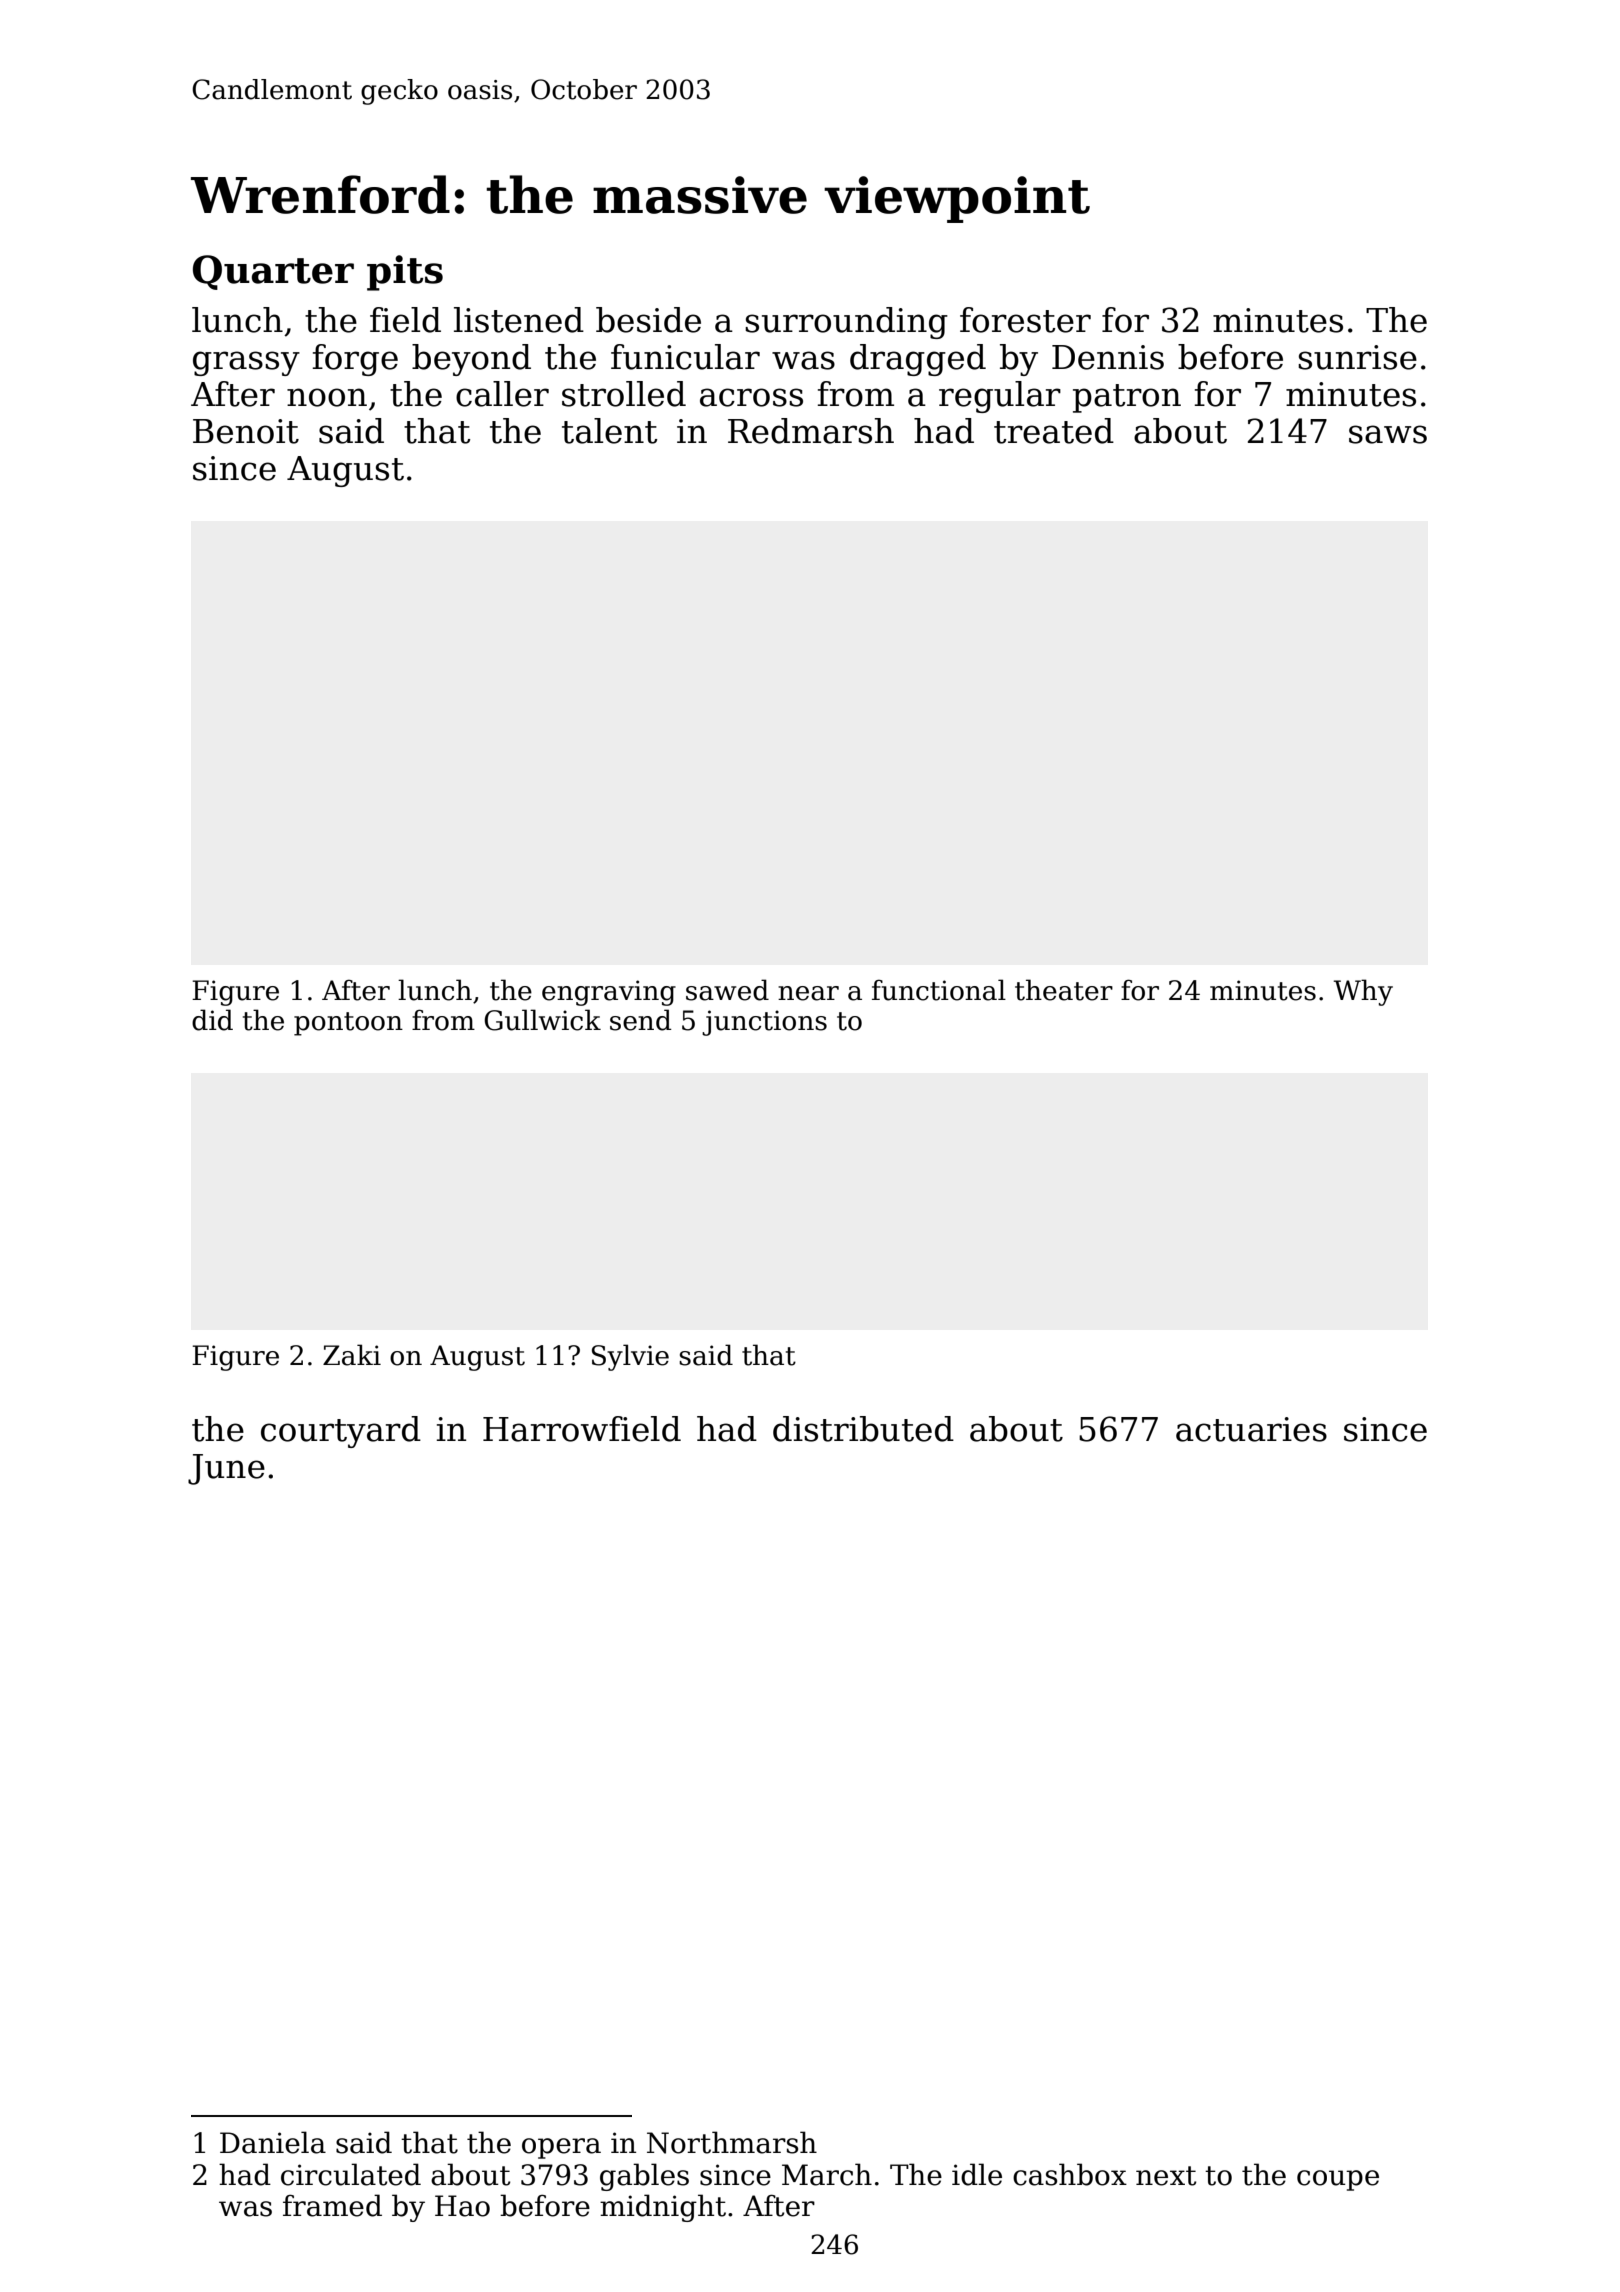 The width and height of the document is (1620, 2292). I want to click on talent, so click(609, 431).
